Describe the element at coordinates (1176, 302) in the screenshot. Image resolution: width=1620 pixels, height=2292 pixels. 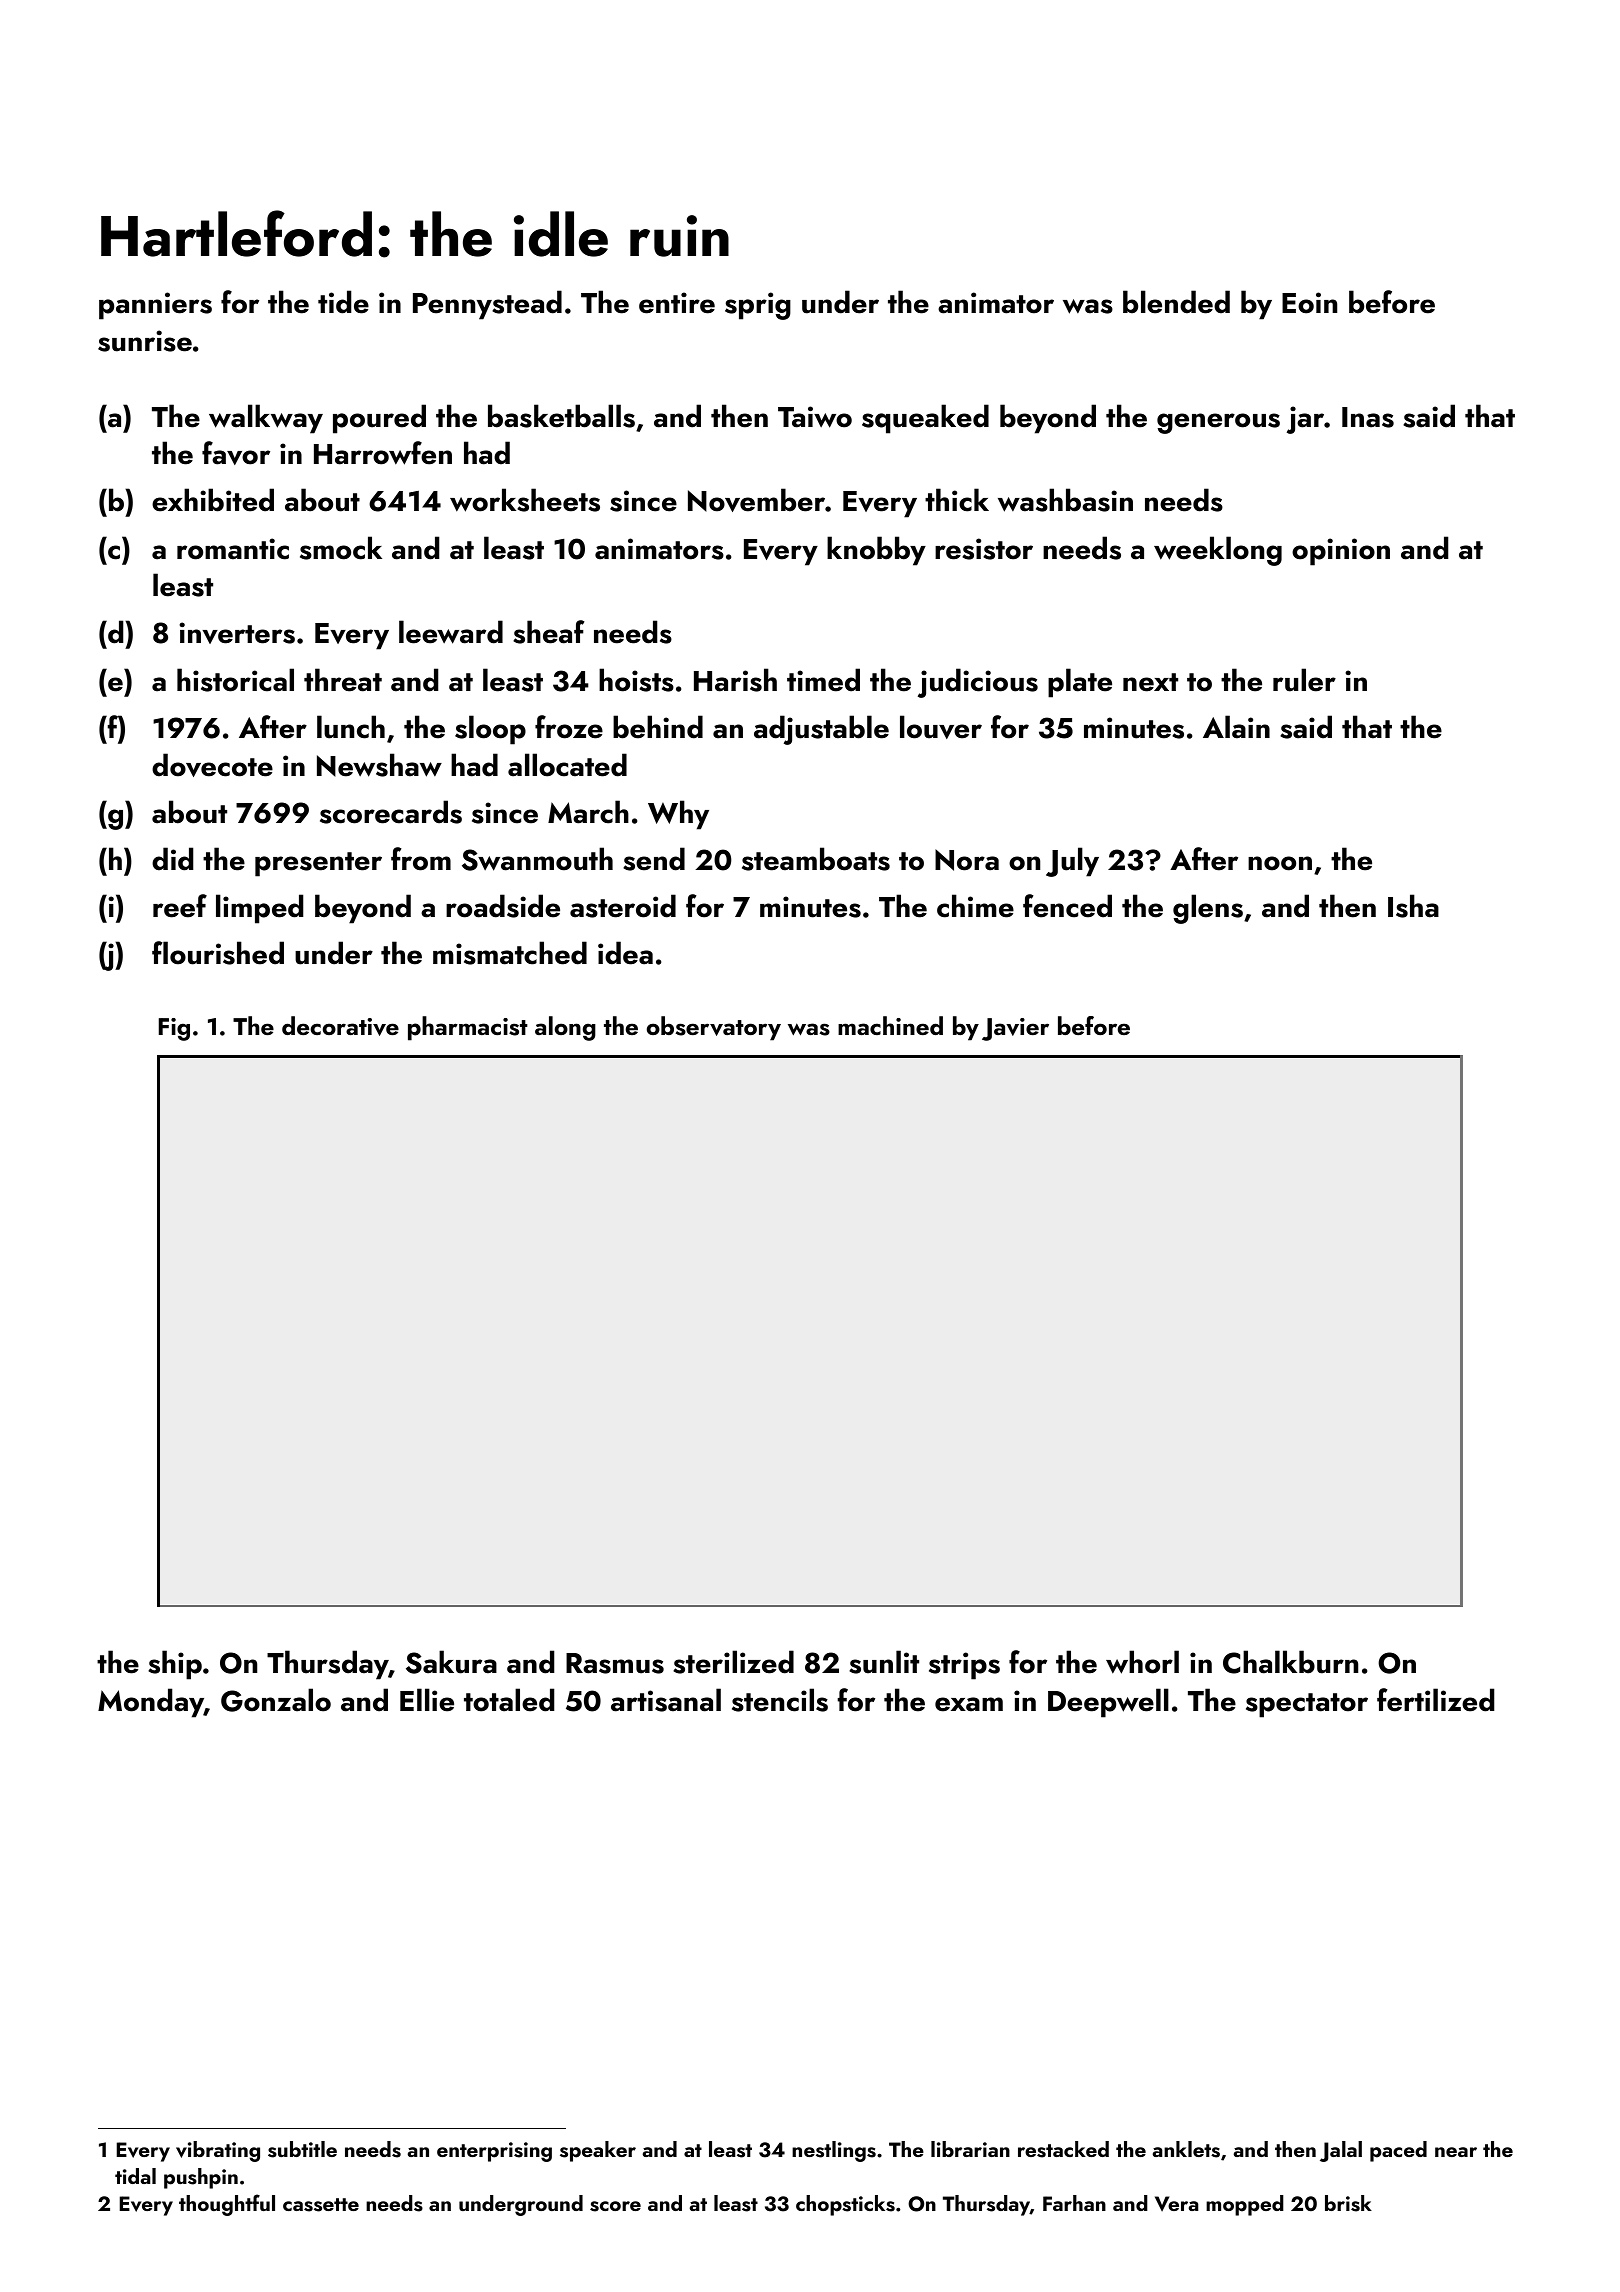
I see `blended` at that location.
